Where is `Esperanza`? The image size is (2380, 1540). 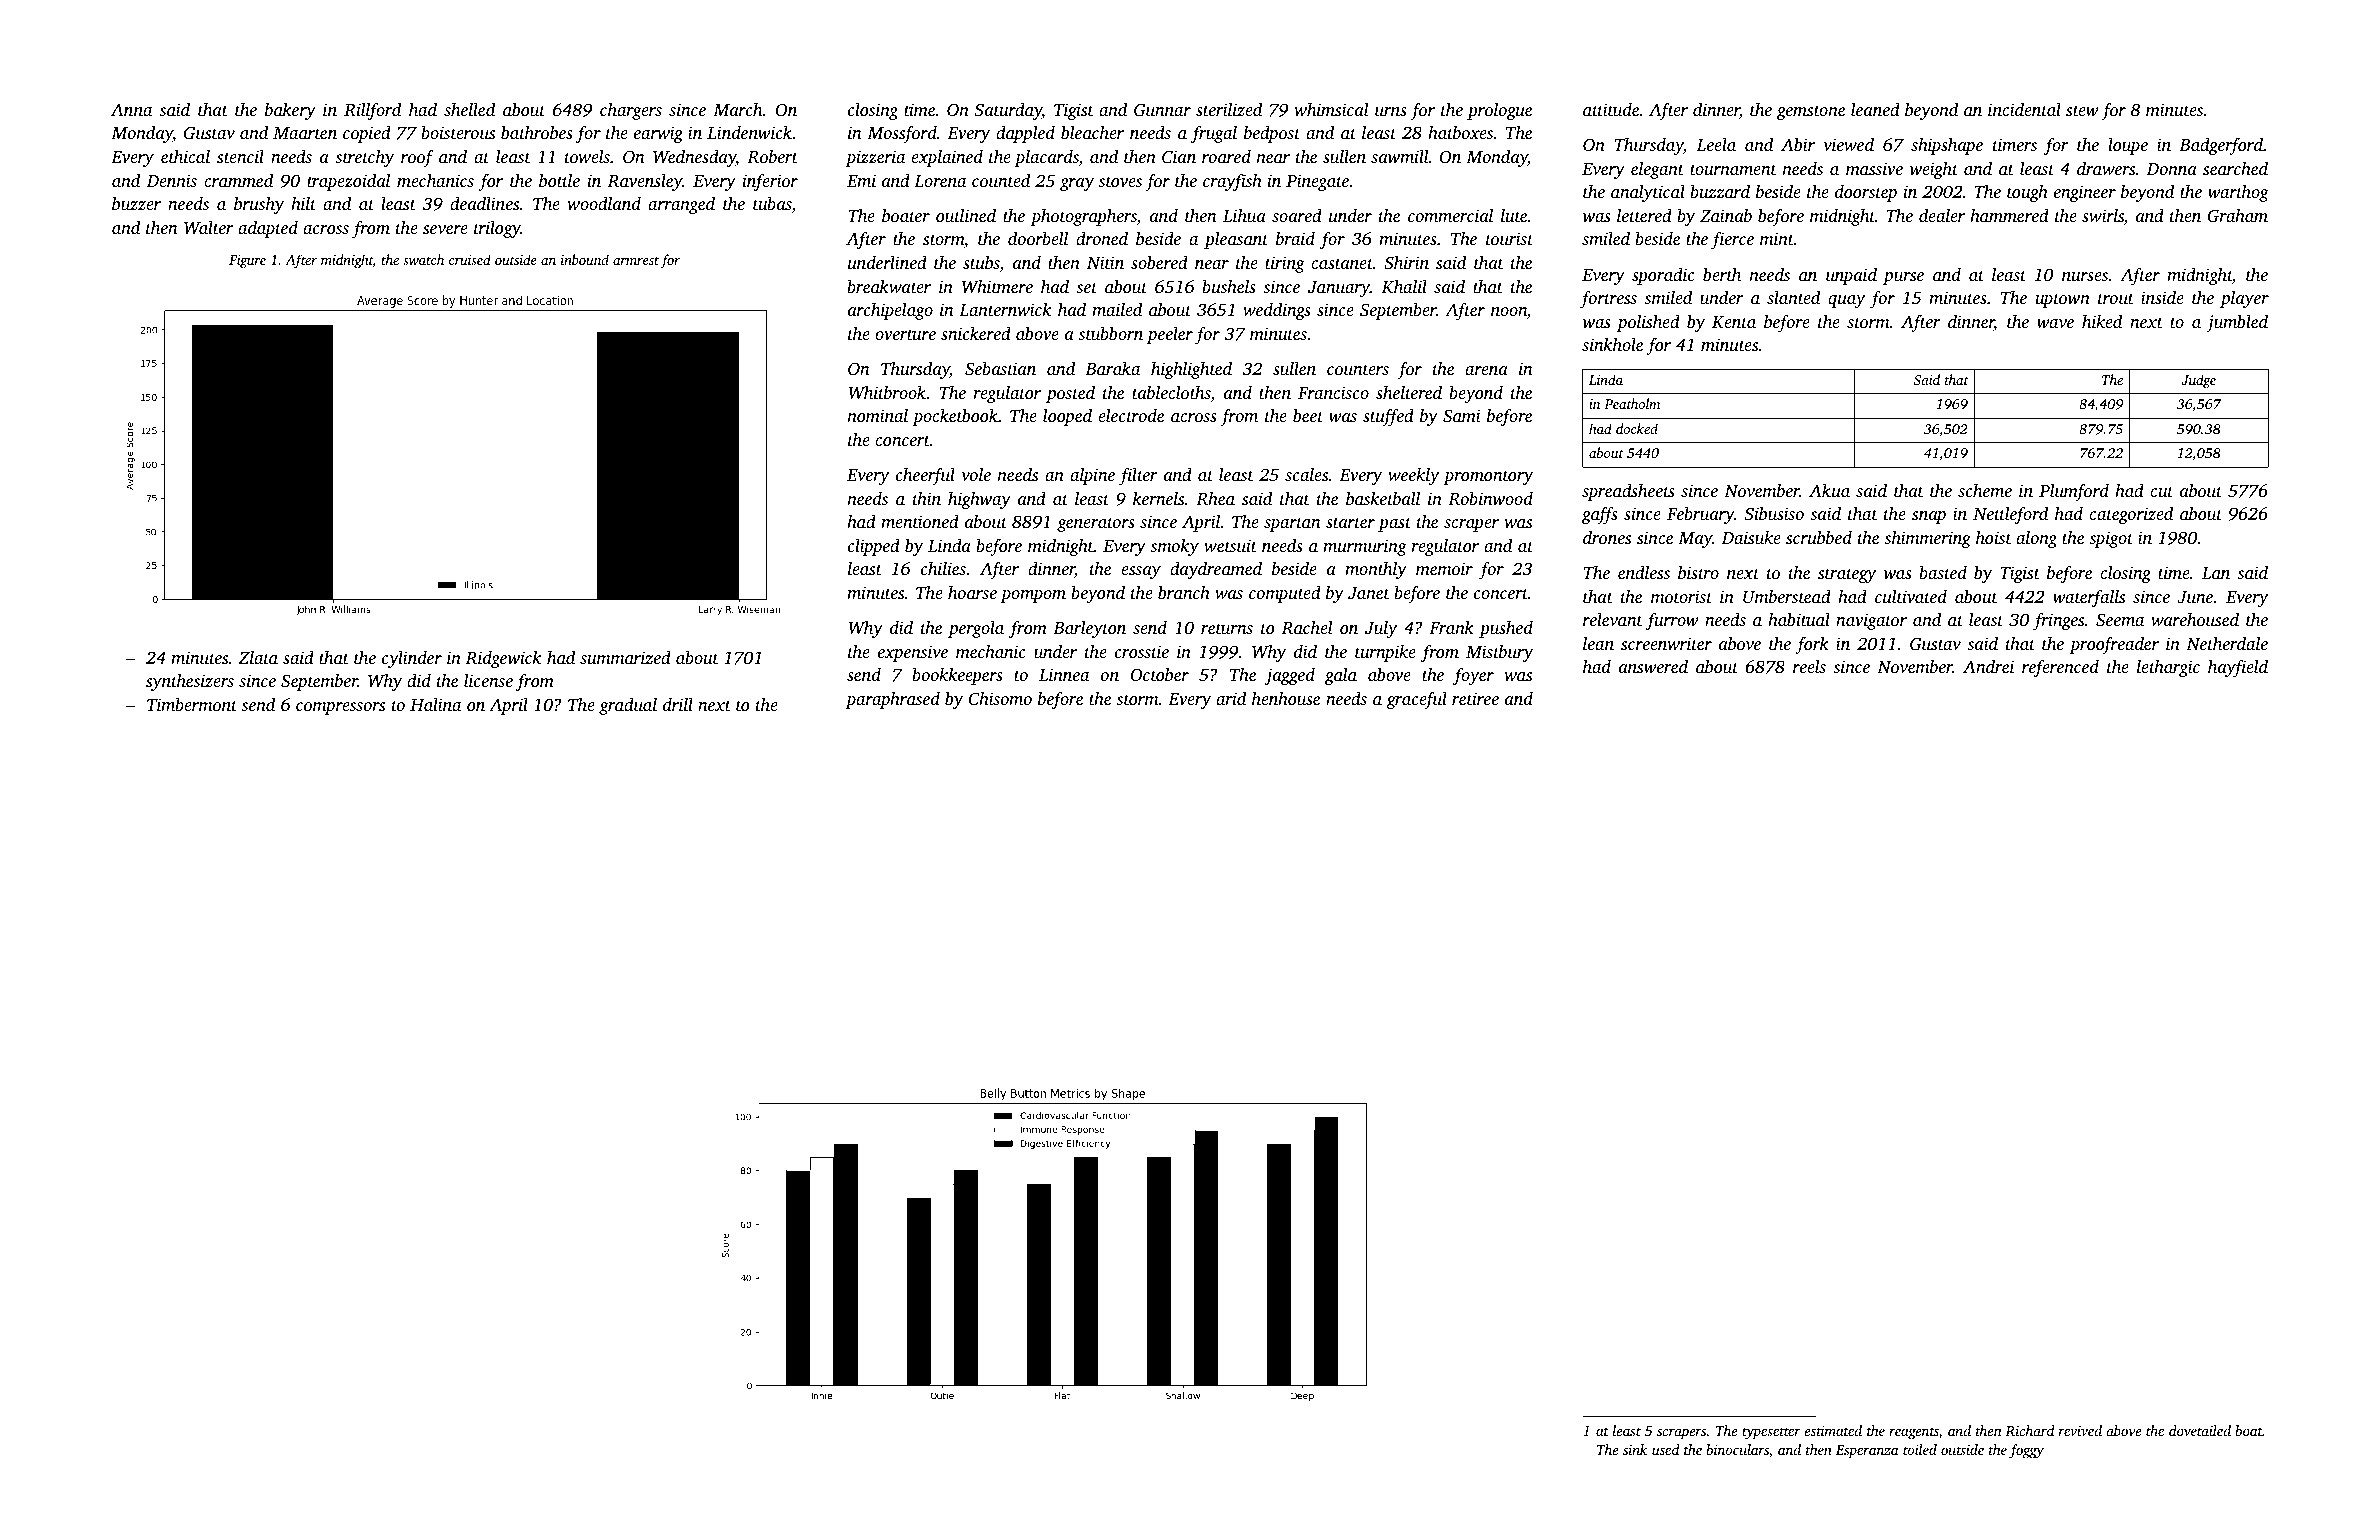
Esperanza is located at coordinates (1867, 1451).
